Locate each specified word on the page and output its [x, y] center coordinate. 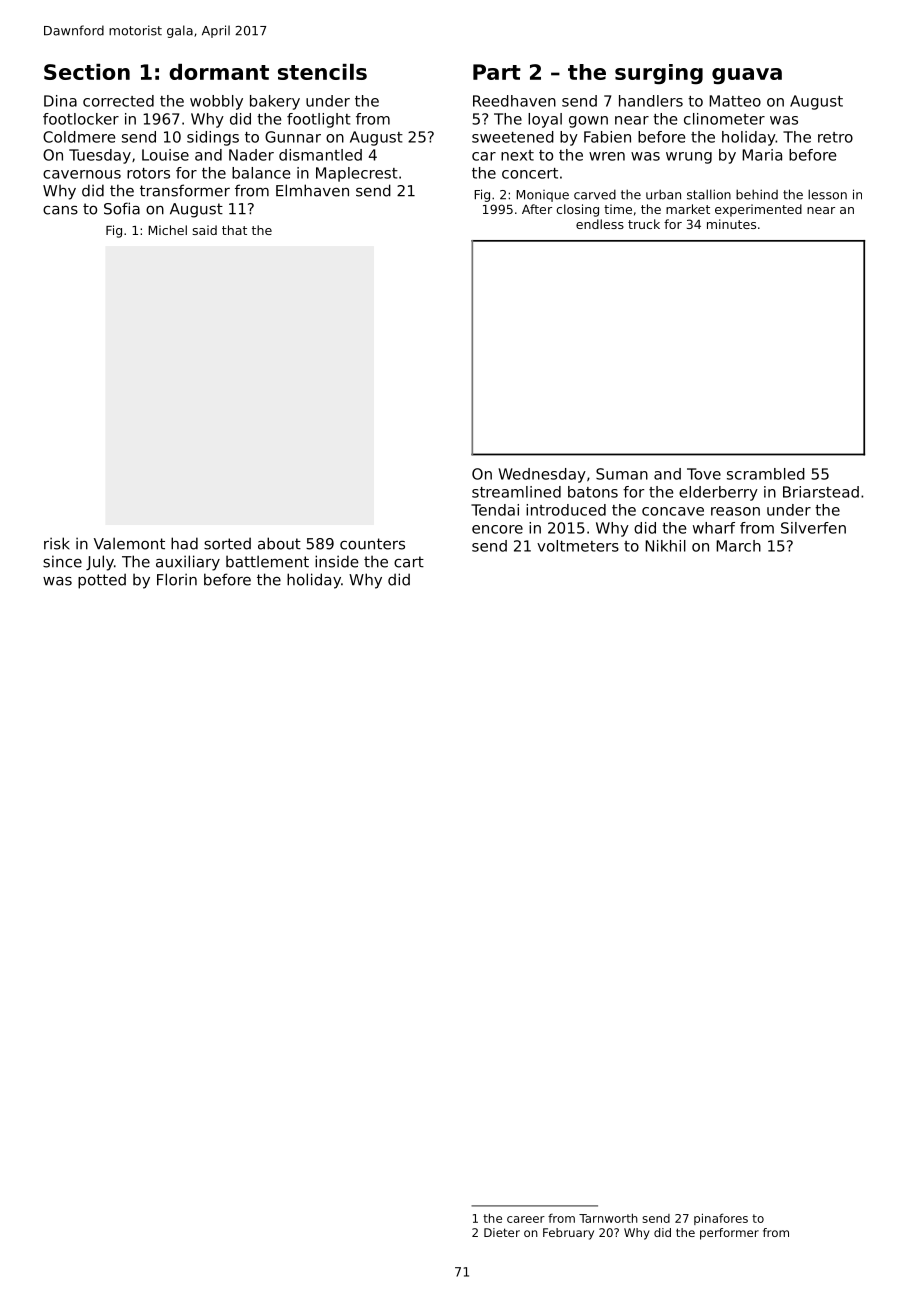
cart [409, 562]
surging [659, 74]
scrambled [766, 474]
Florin [177, 579]
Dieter [502, 1232]
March [738, 546]
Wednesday [542, 475]
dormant [219, 72]
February [568, 1234]
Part [497, 72]
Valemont [129, 543]
